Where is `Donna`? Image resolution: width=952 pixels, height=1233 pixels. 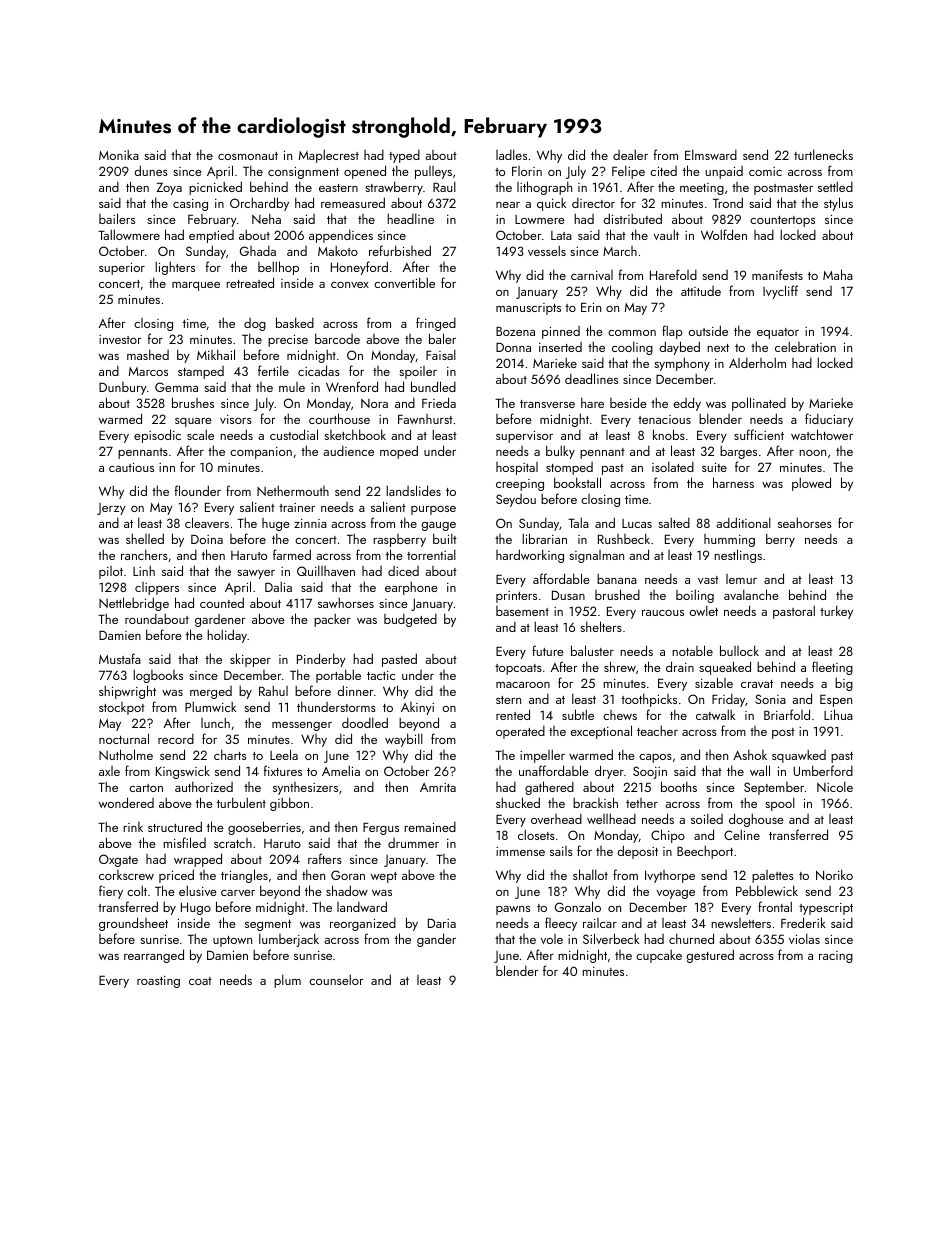
Donna is located at coordinates (513, 347).
